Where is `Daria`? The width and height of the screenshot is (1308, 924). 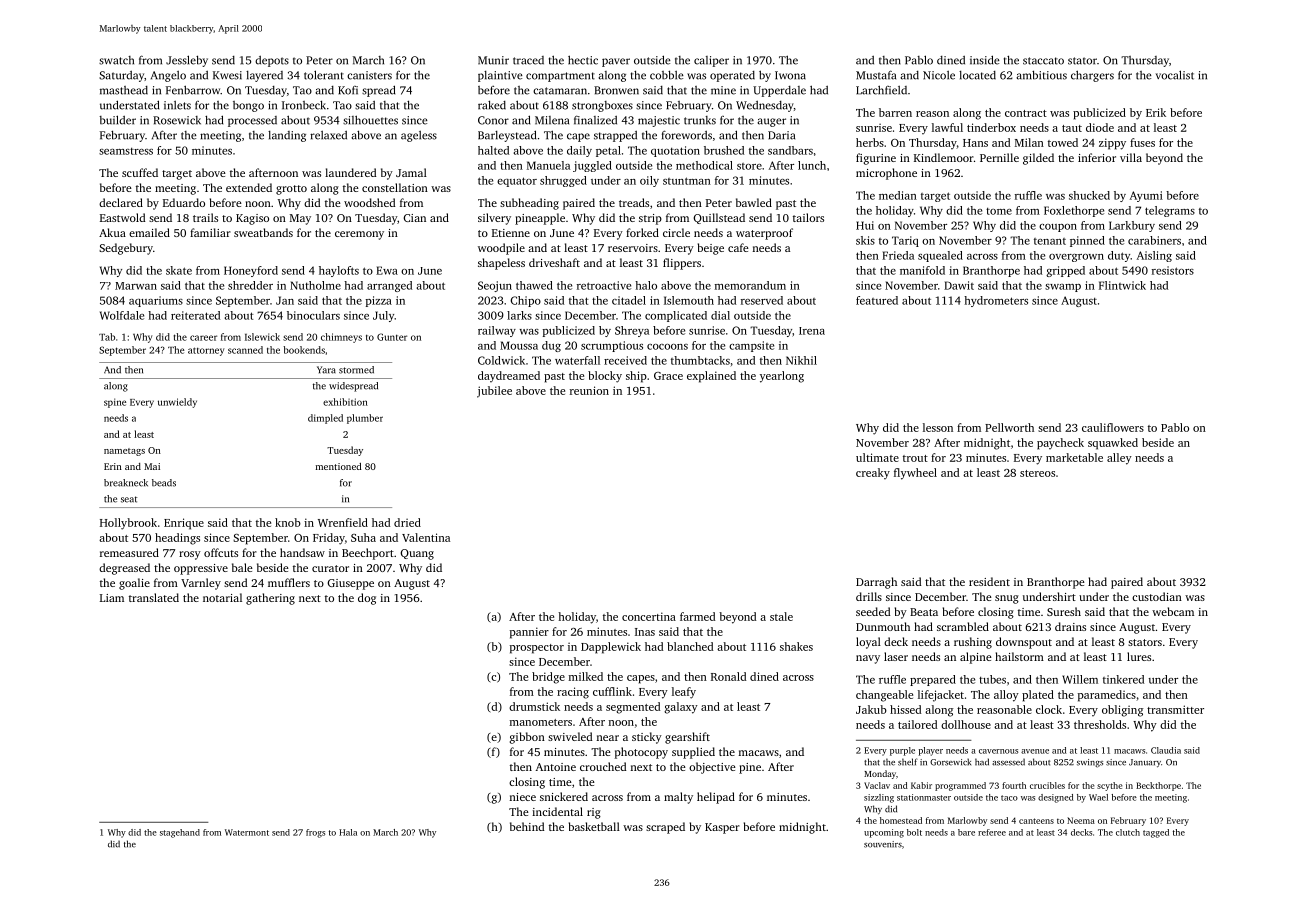 Daria is located at coordinates (781, 135).
